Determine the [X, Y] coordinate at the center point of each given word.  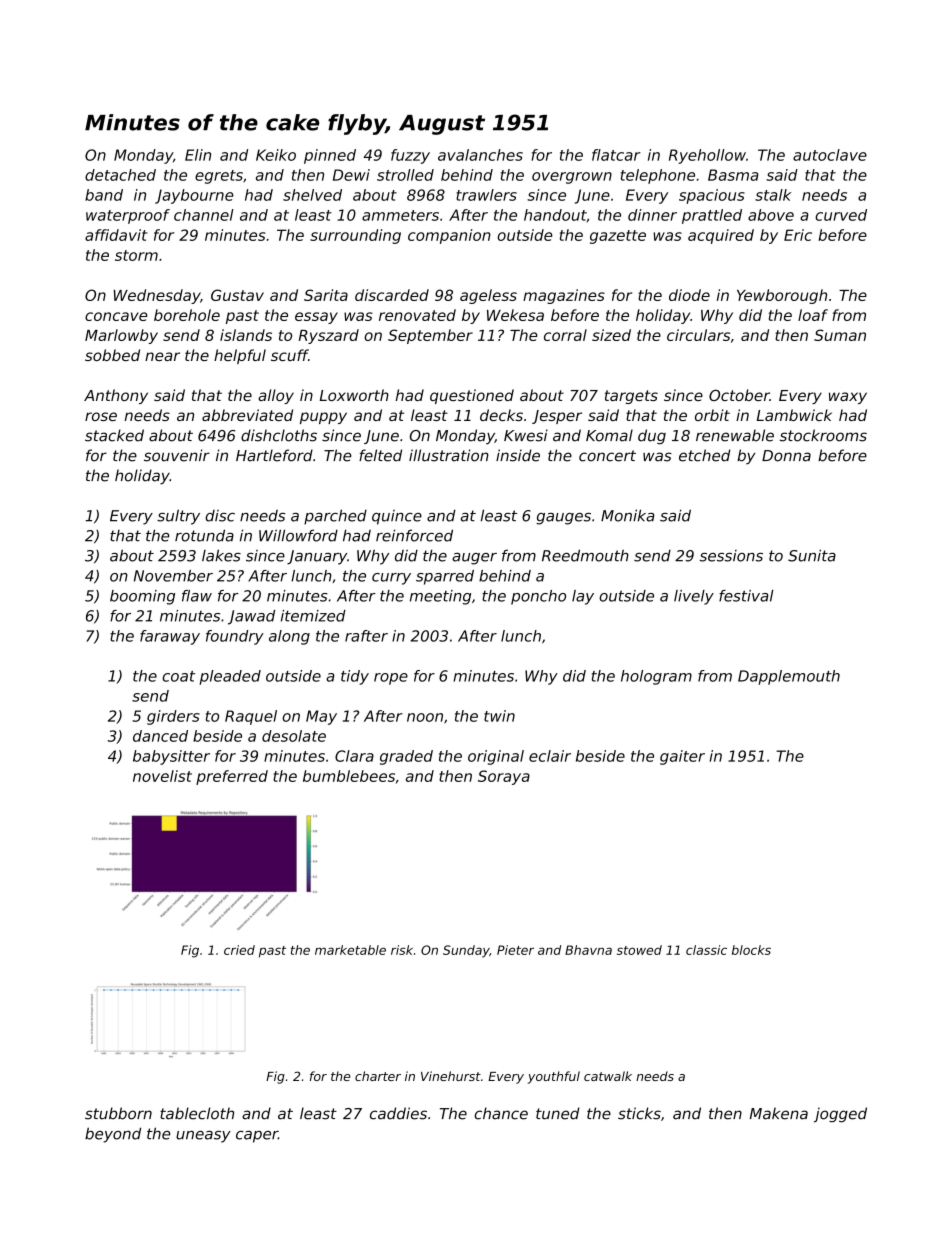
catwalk [608, 1076]
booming [142, 597]
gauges [563, 519]
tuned [558, 1113]
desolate [294, 736]
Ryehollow [707, 156]
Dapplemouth [789, 677]
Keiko [276, 155]
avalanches [480, 155]
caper [257, 1137]
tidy [355, 677]
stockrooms [823, 435]
